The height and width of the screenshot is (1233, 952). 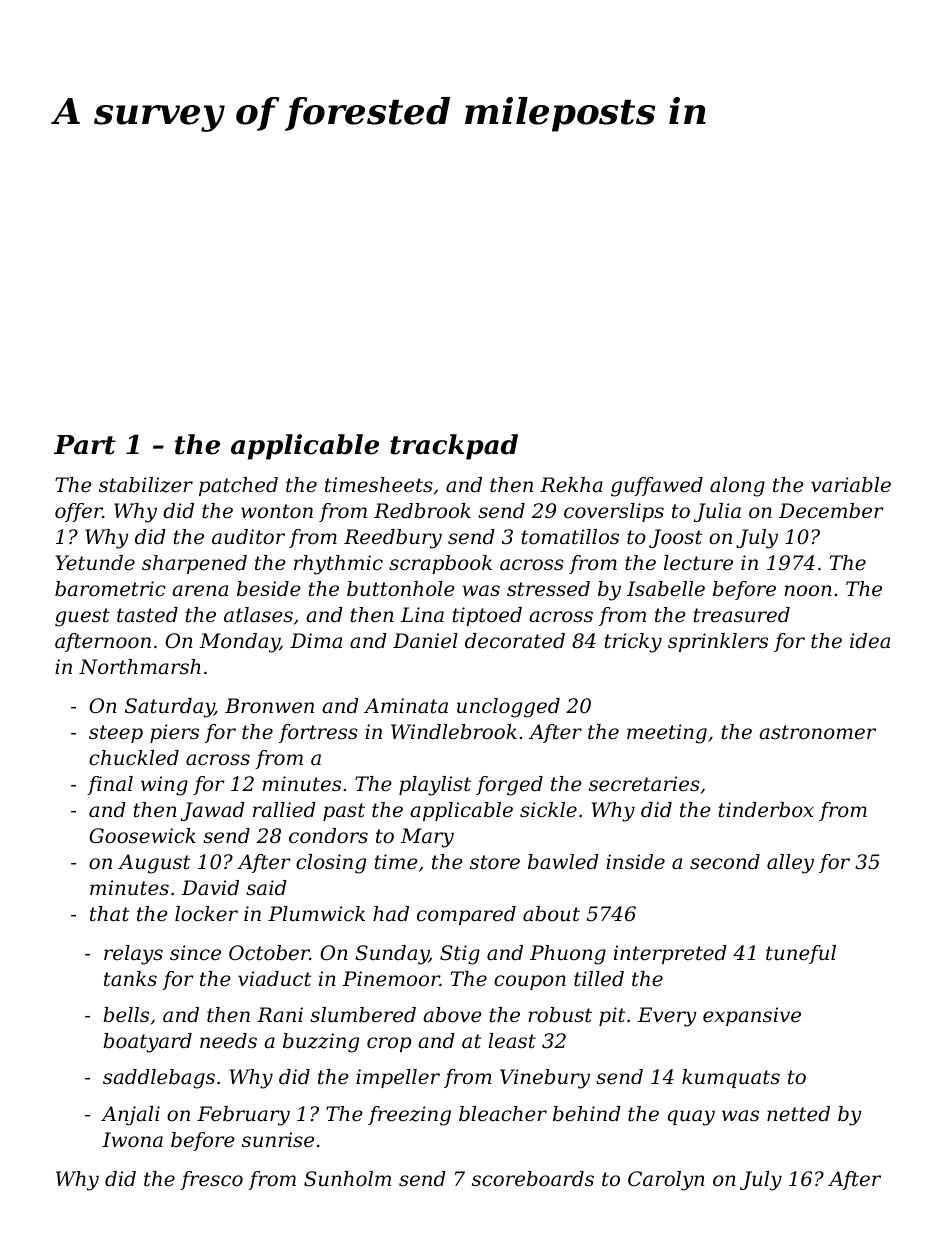 I want to click on Northmarsh, so click(x=140, y=667).
